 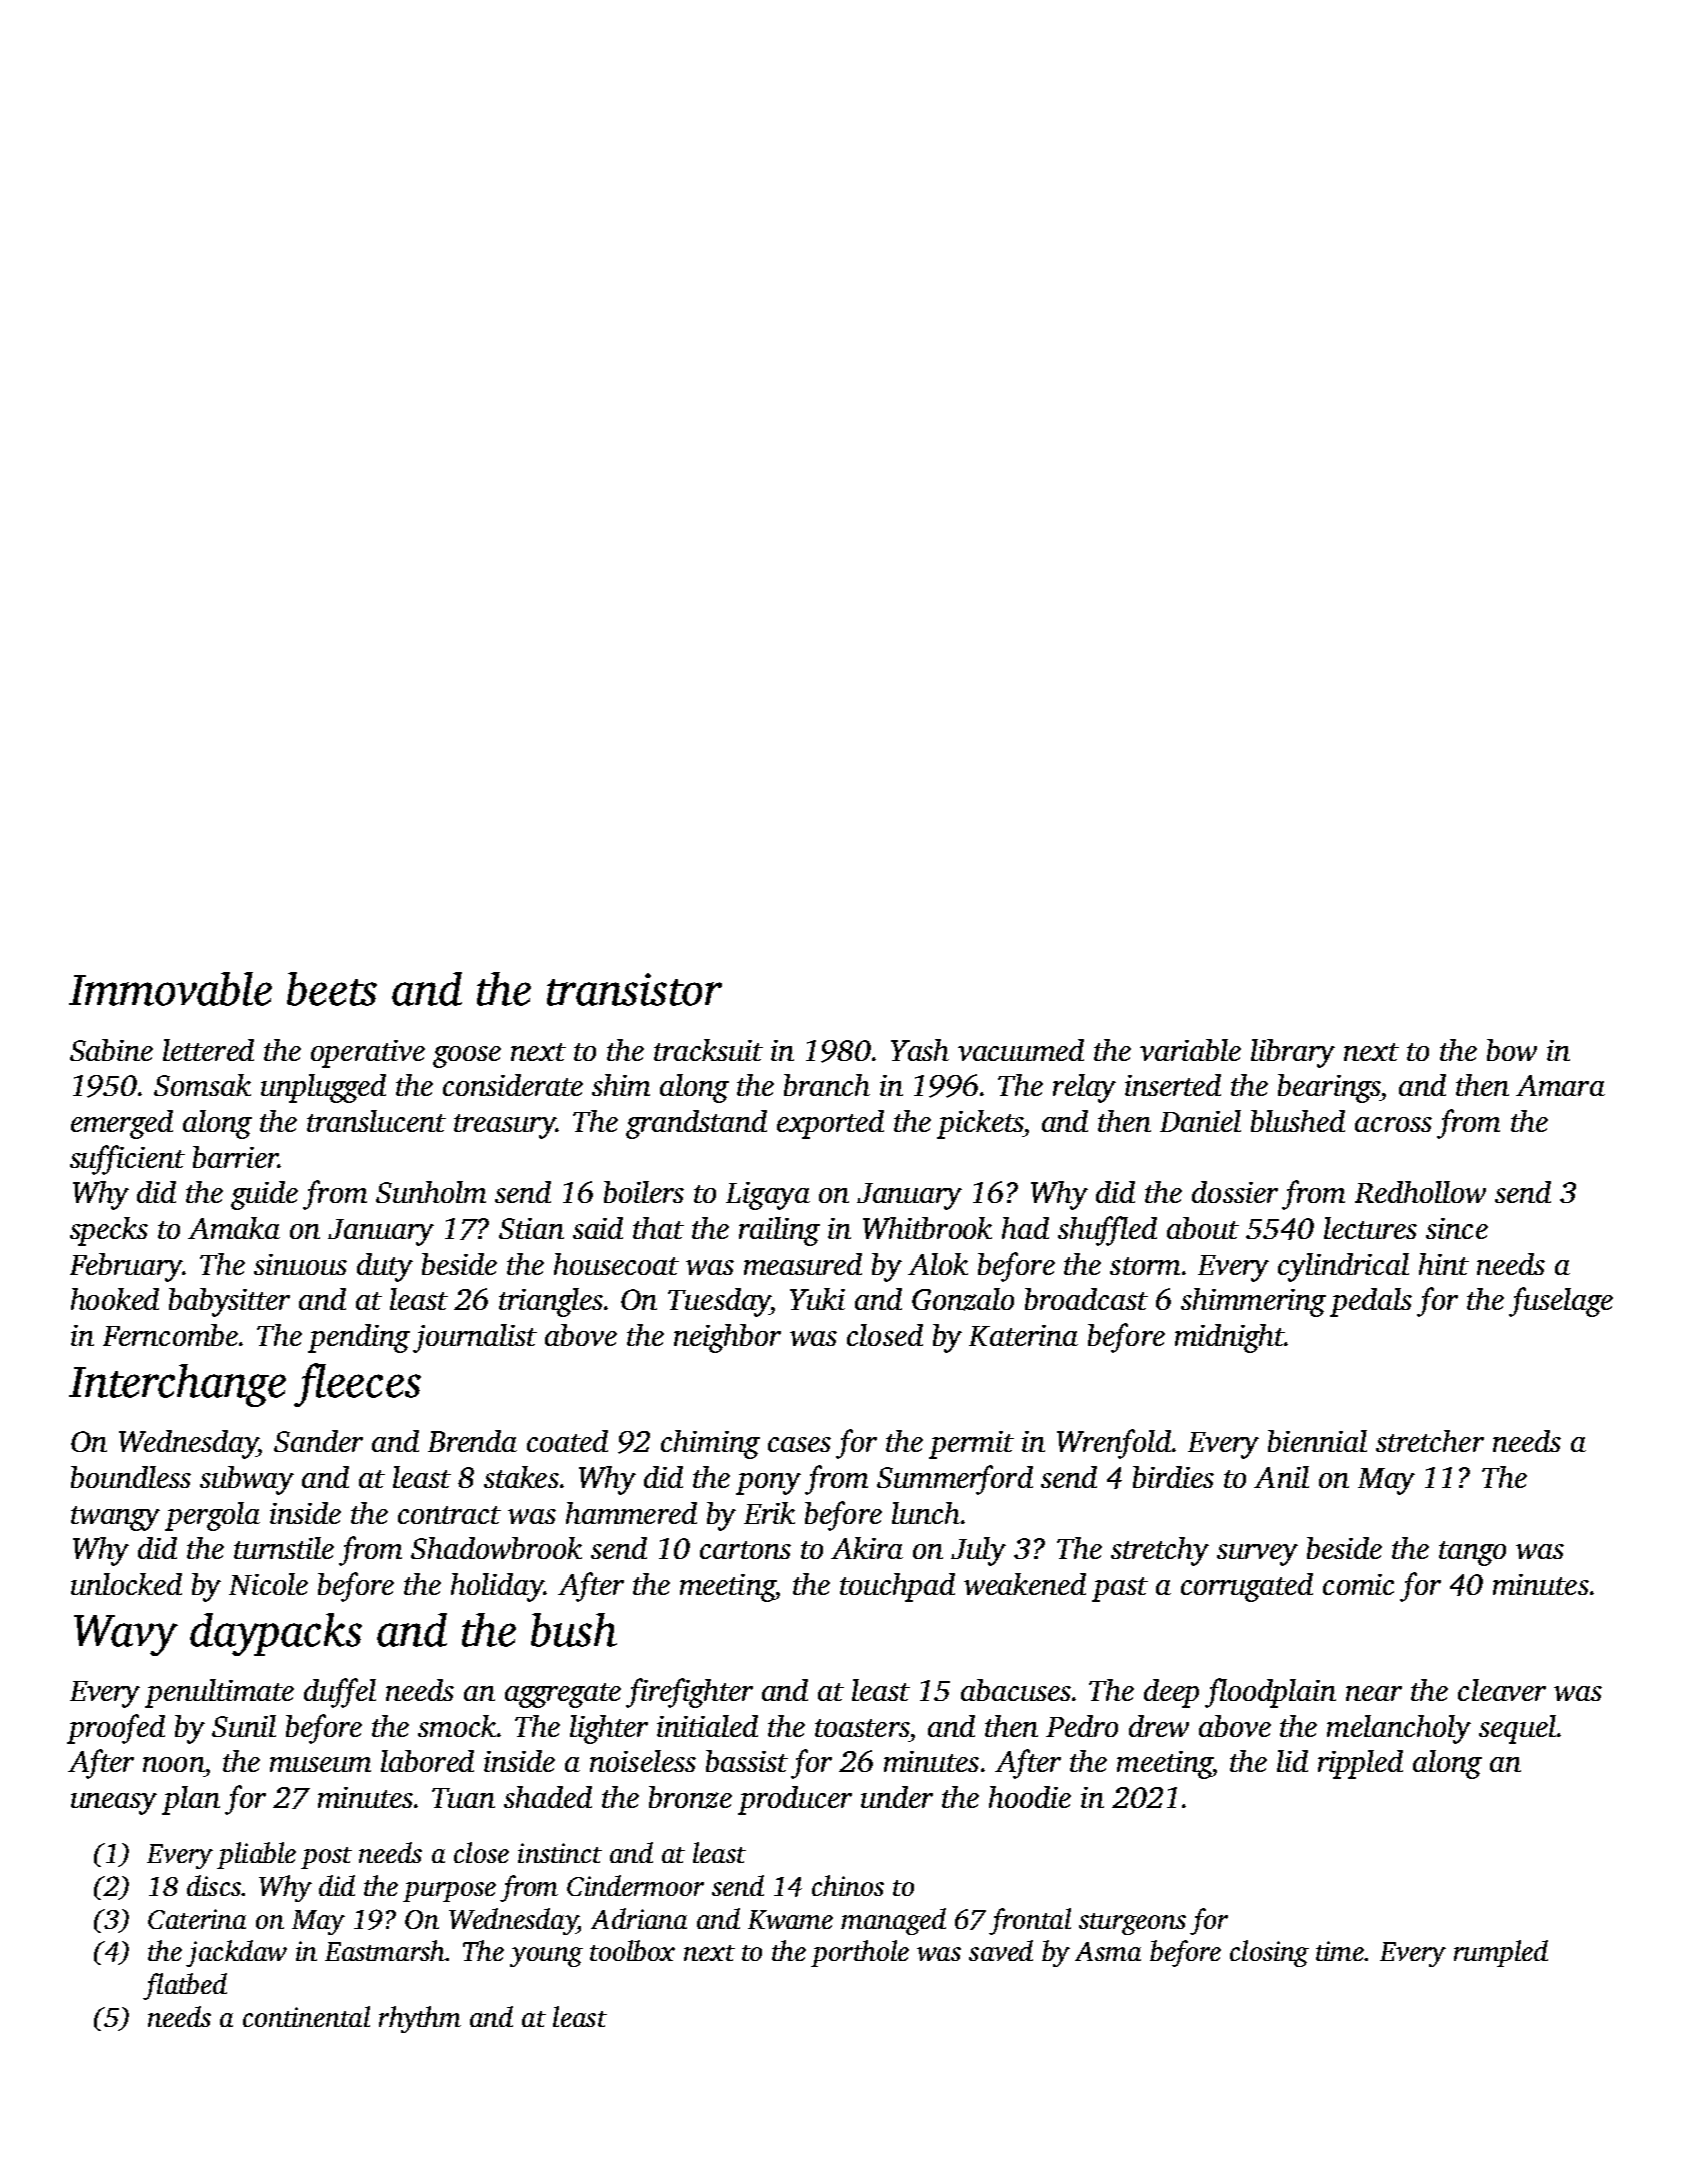 I want to click on midnight, so click(x=1229, y=1338).
